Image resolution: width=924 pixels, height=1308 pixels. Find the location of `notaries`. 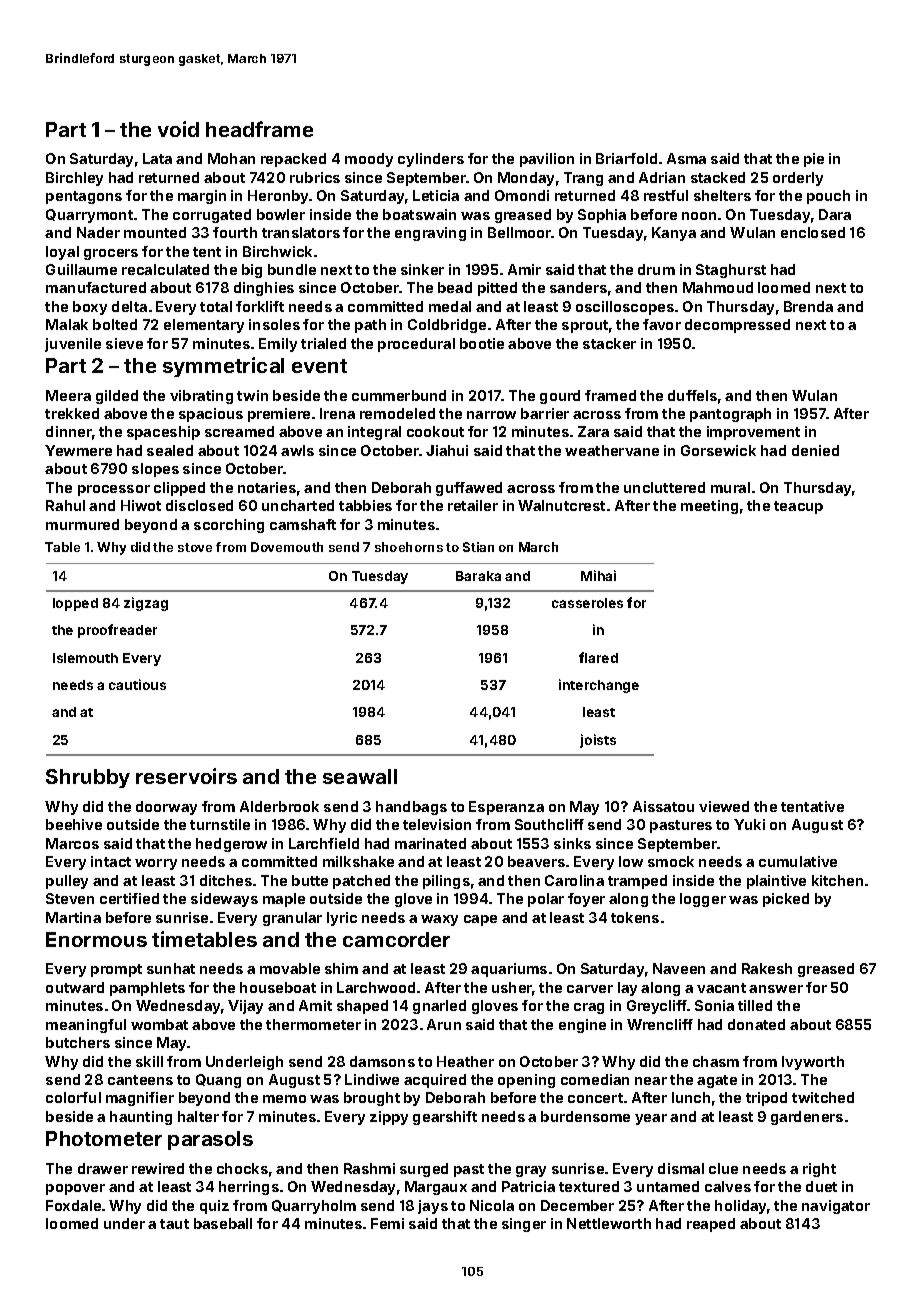

notaries is located at coordinates (267, 487).
